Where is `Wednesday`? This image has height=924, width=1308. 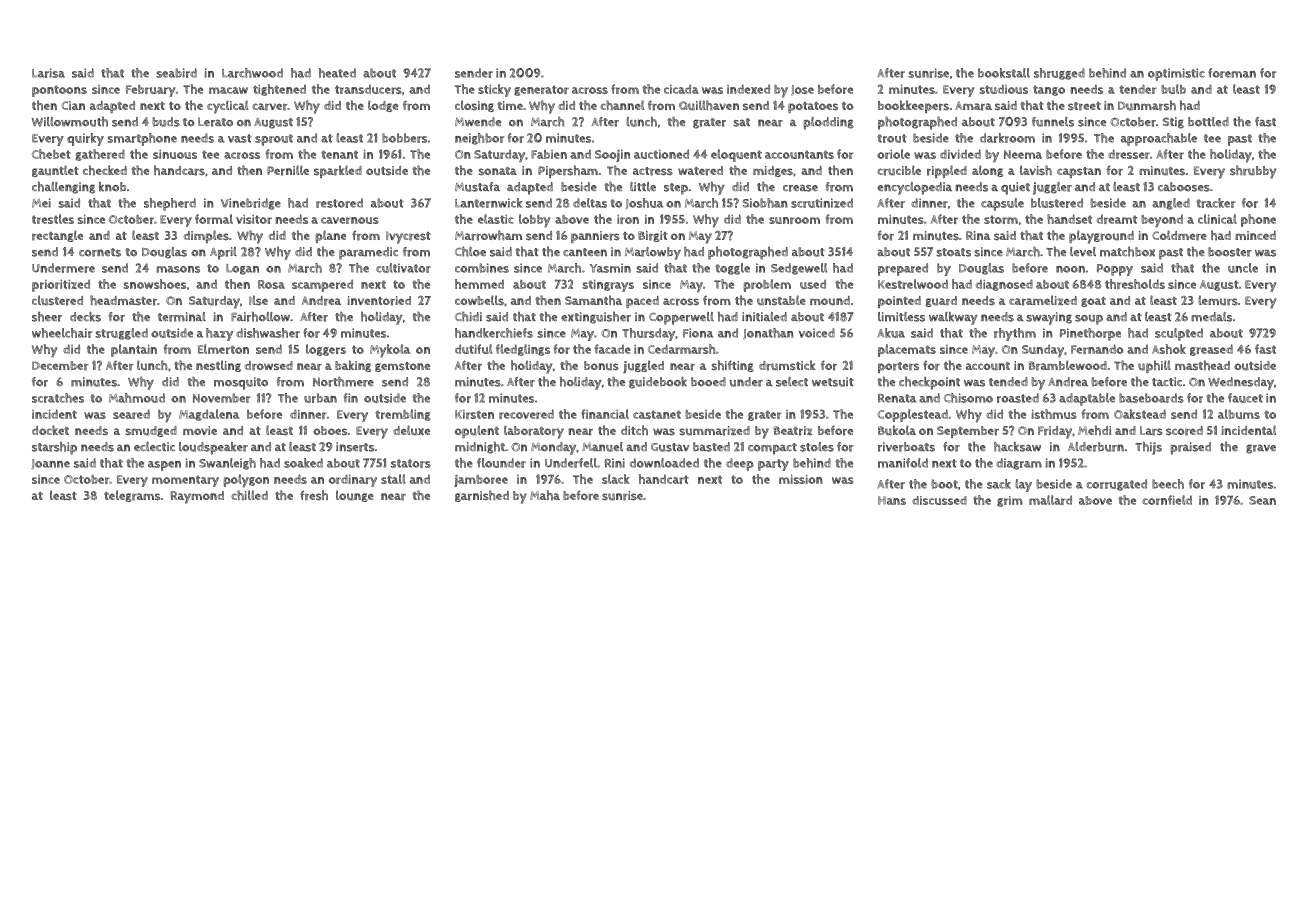 Wednesday is located at coordinates (1241, 383).
